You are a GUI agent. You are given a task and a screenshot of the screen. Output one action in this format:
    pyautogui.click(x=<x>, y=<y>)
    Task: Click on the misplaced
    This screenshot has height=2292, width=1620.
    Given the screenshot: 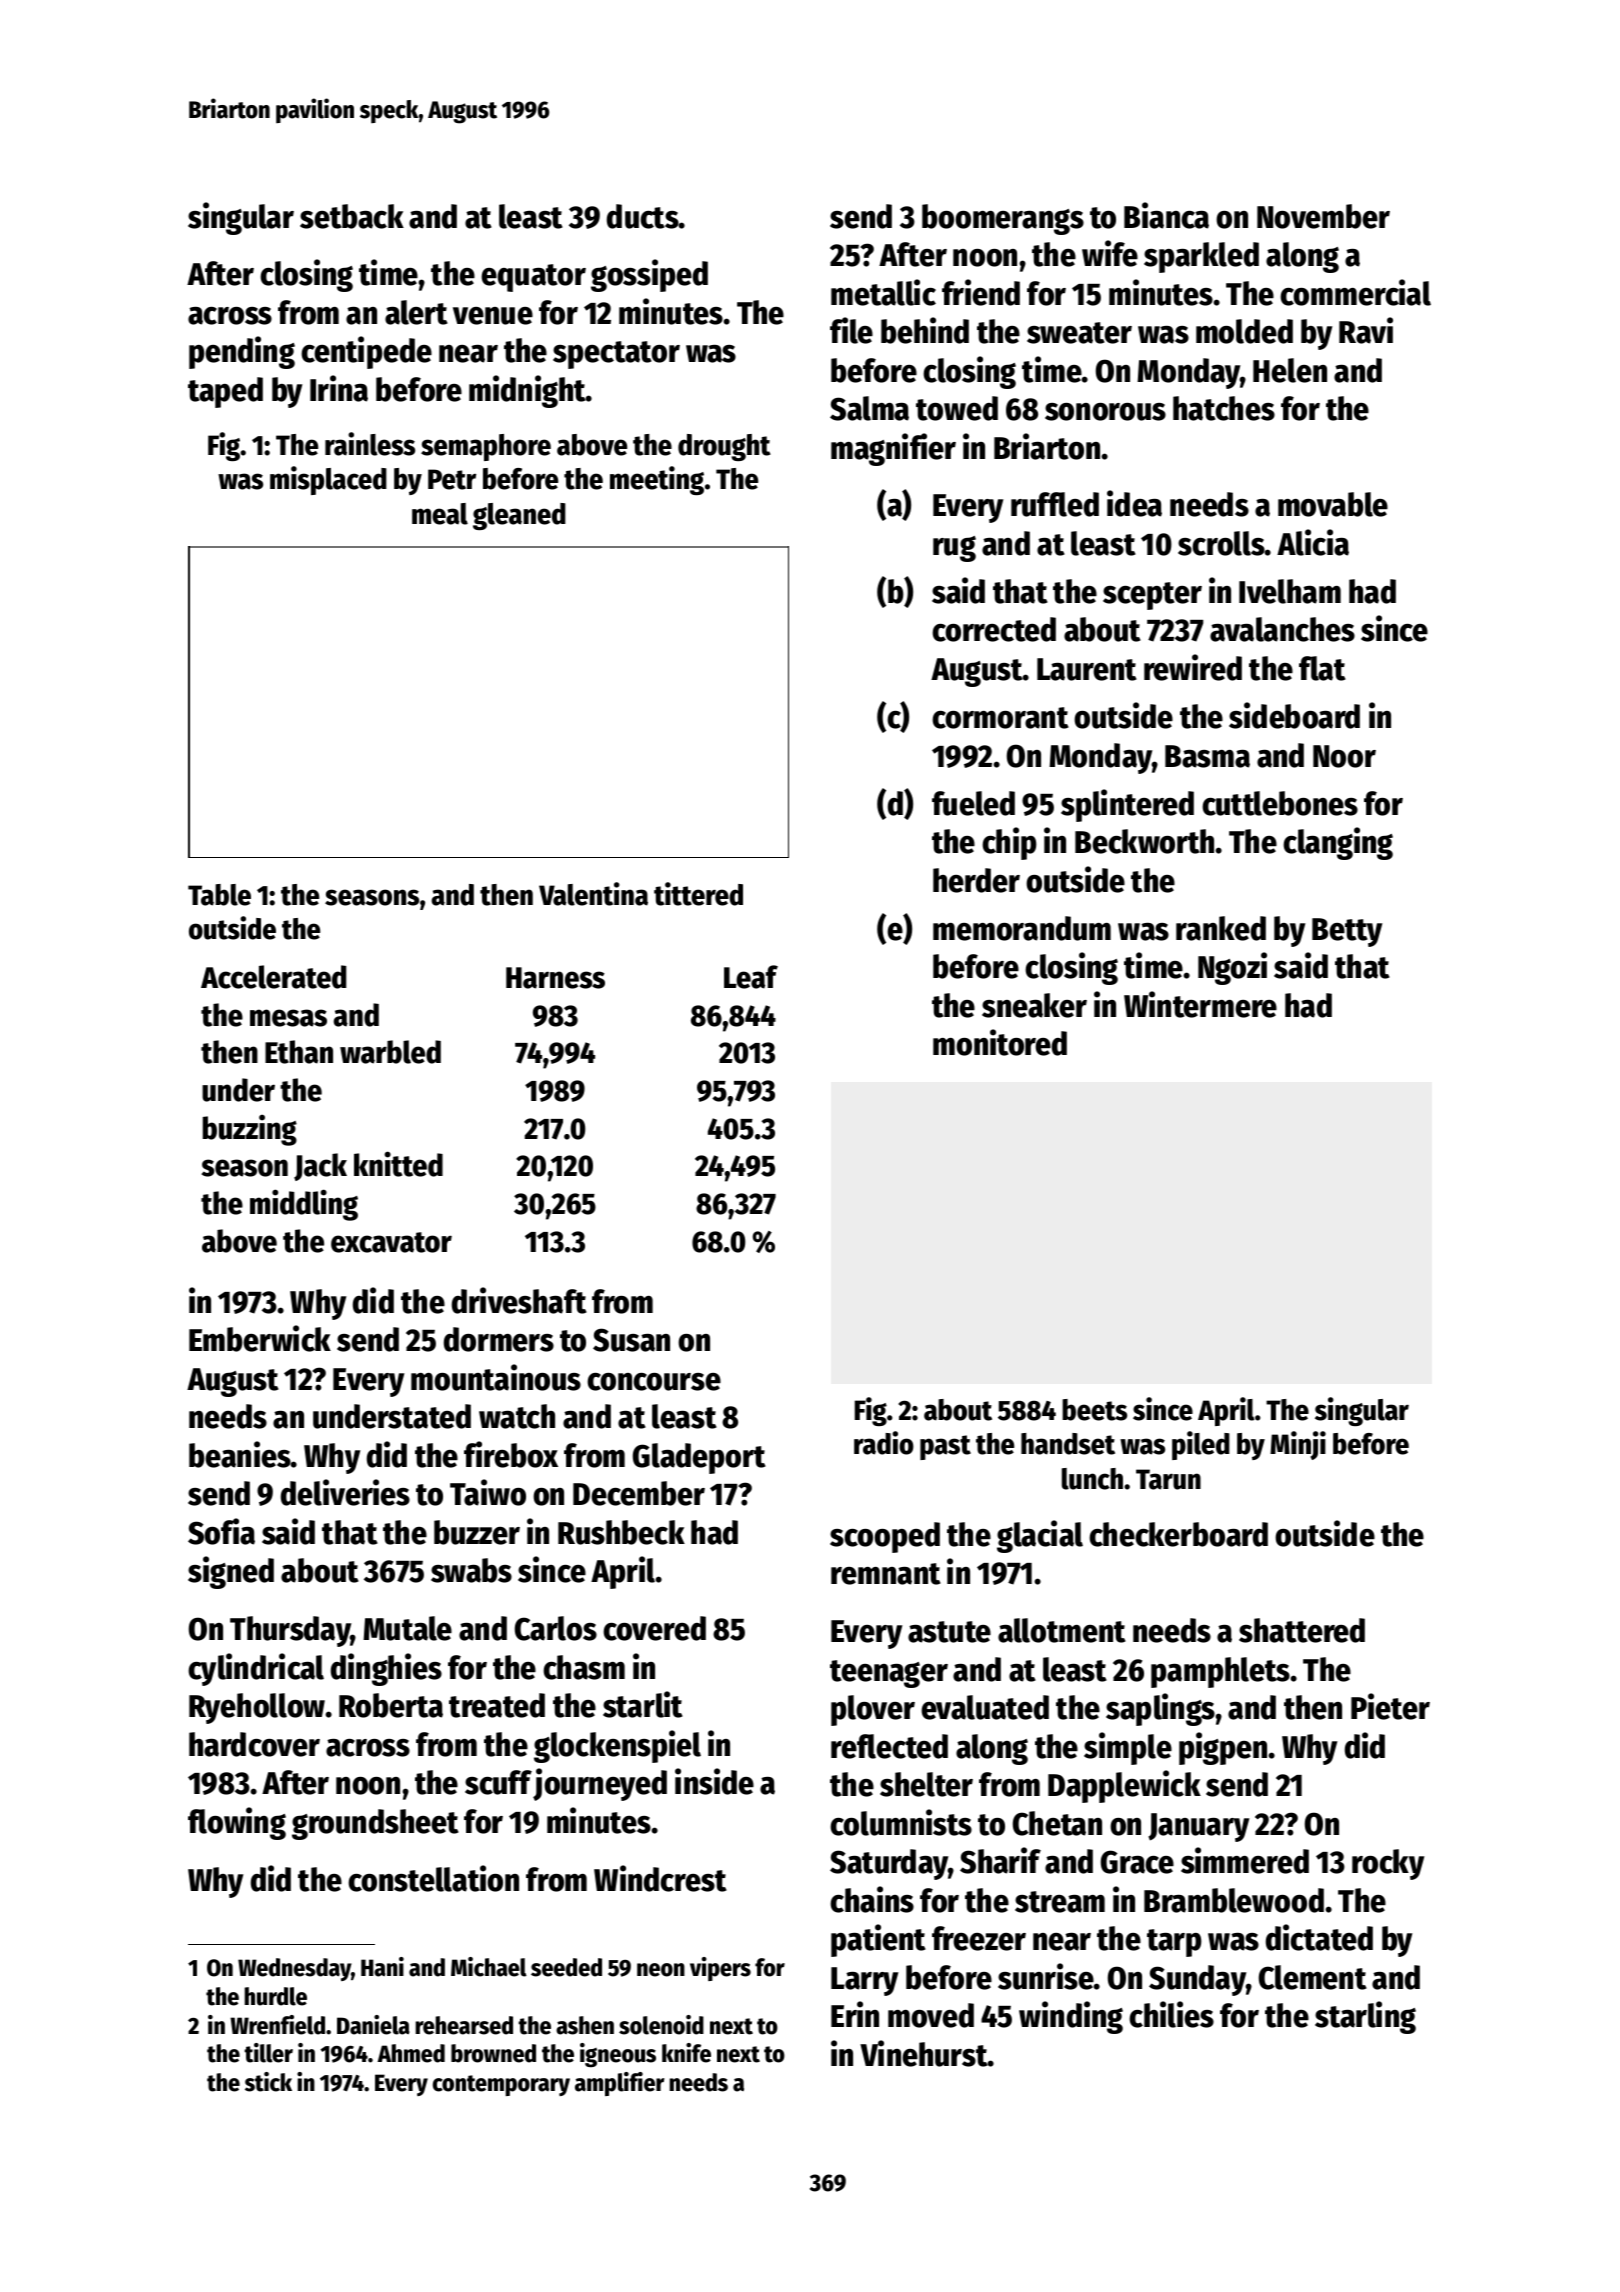 What is the action you would take?
    pyautogui.click(x=328, y=480)
